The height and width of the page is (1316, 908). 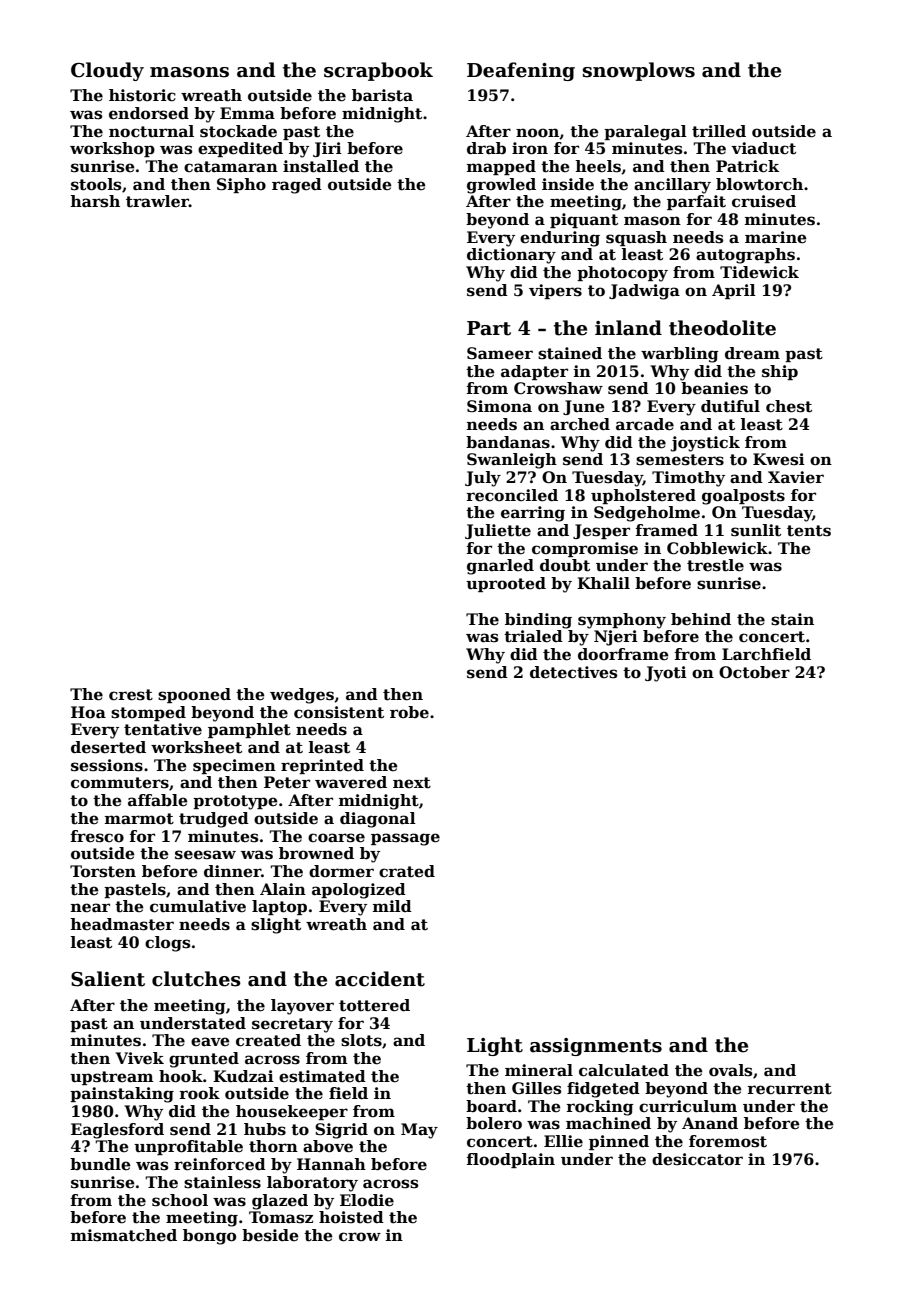 I want to click on Simona, so click(x=499, y=406).
